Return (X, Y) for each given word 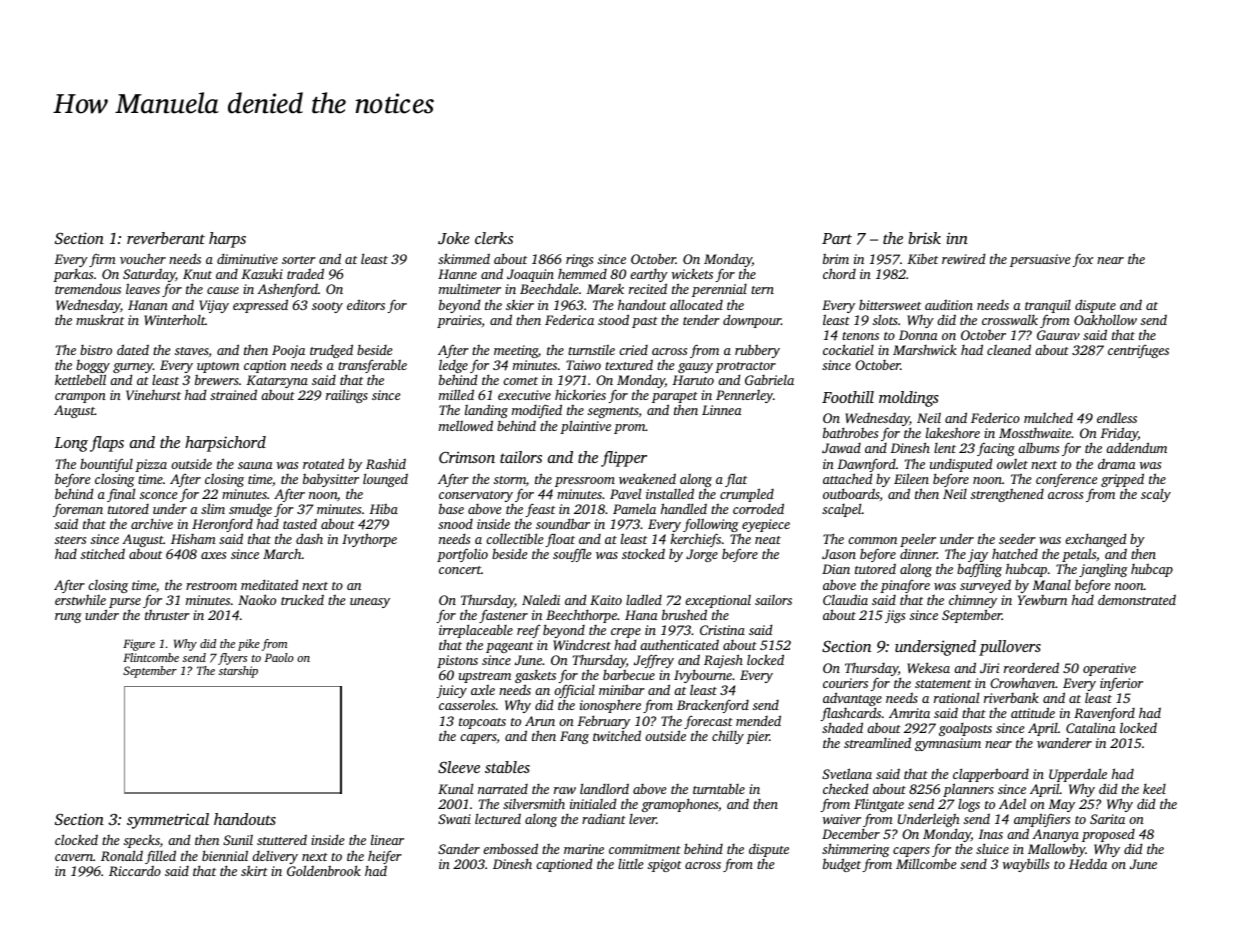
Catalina (1091, 728)
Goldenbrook (324, 870)
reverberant (166, 238)
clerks (494, 238)
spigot (665, 865)
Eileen (911, 478)
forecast (708, 722)
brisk (924, 238)
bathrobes (850, 432)
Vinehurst (153, 395)
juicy (452, 691)
